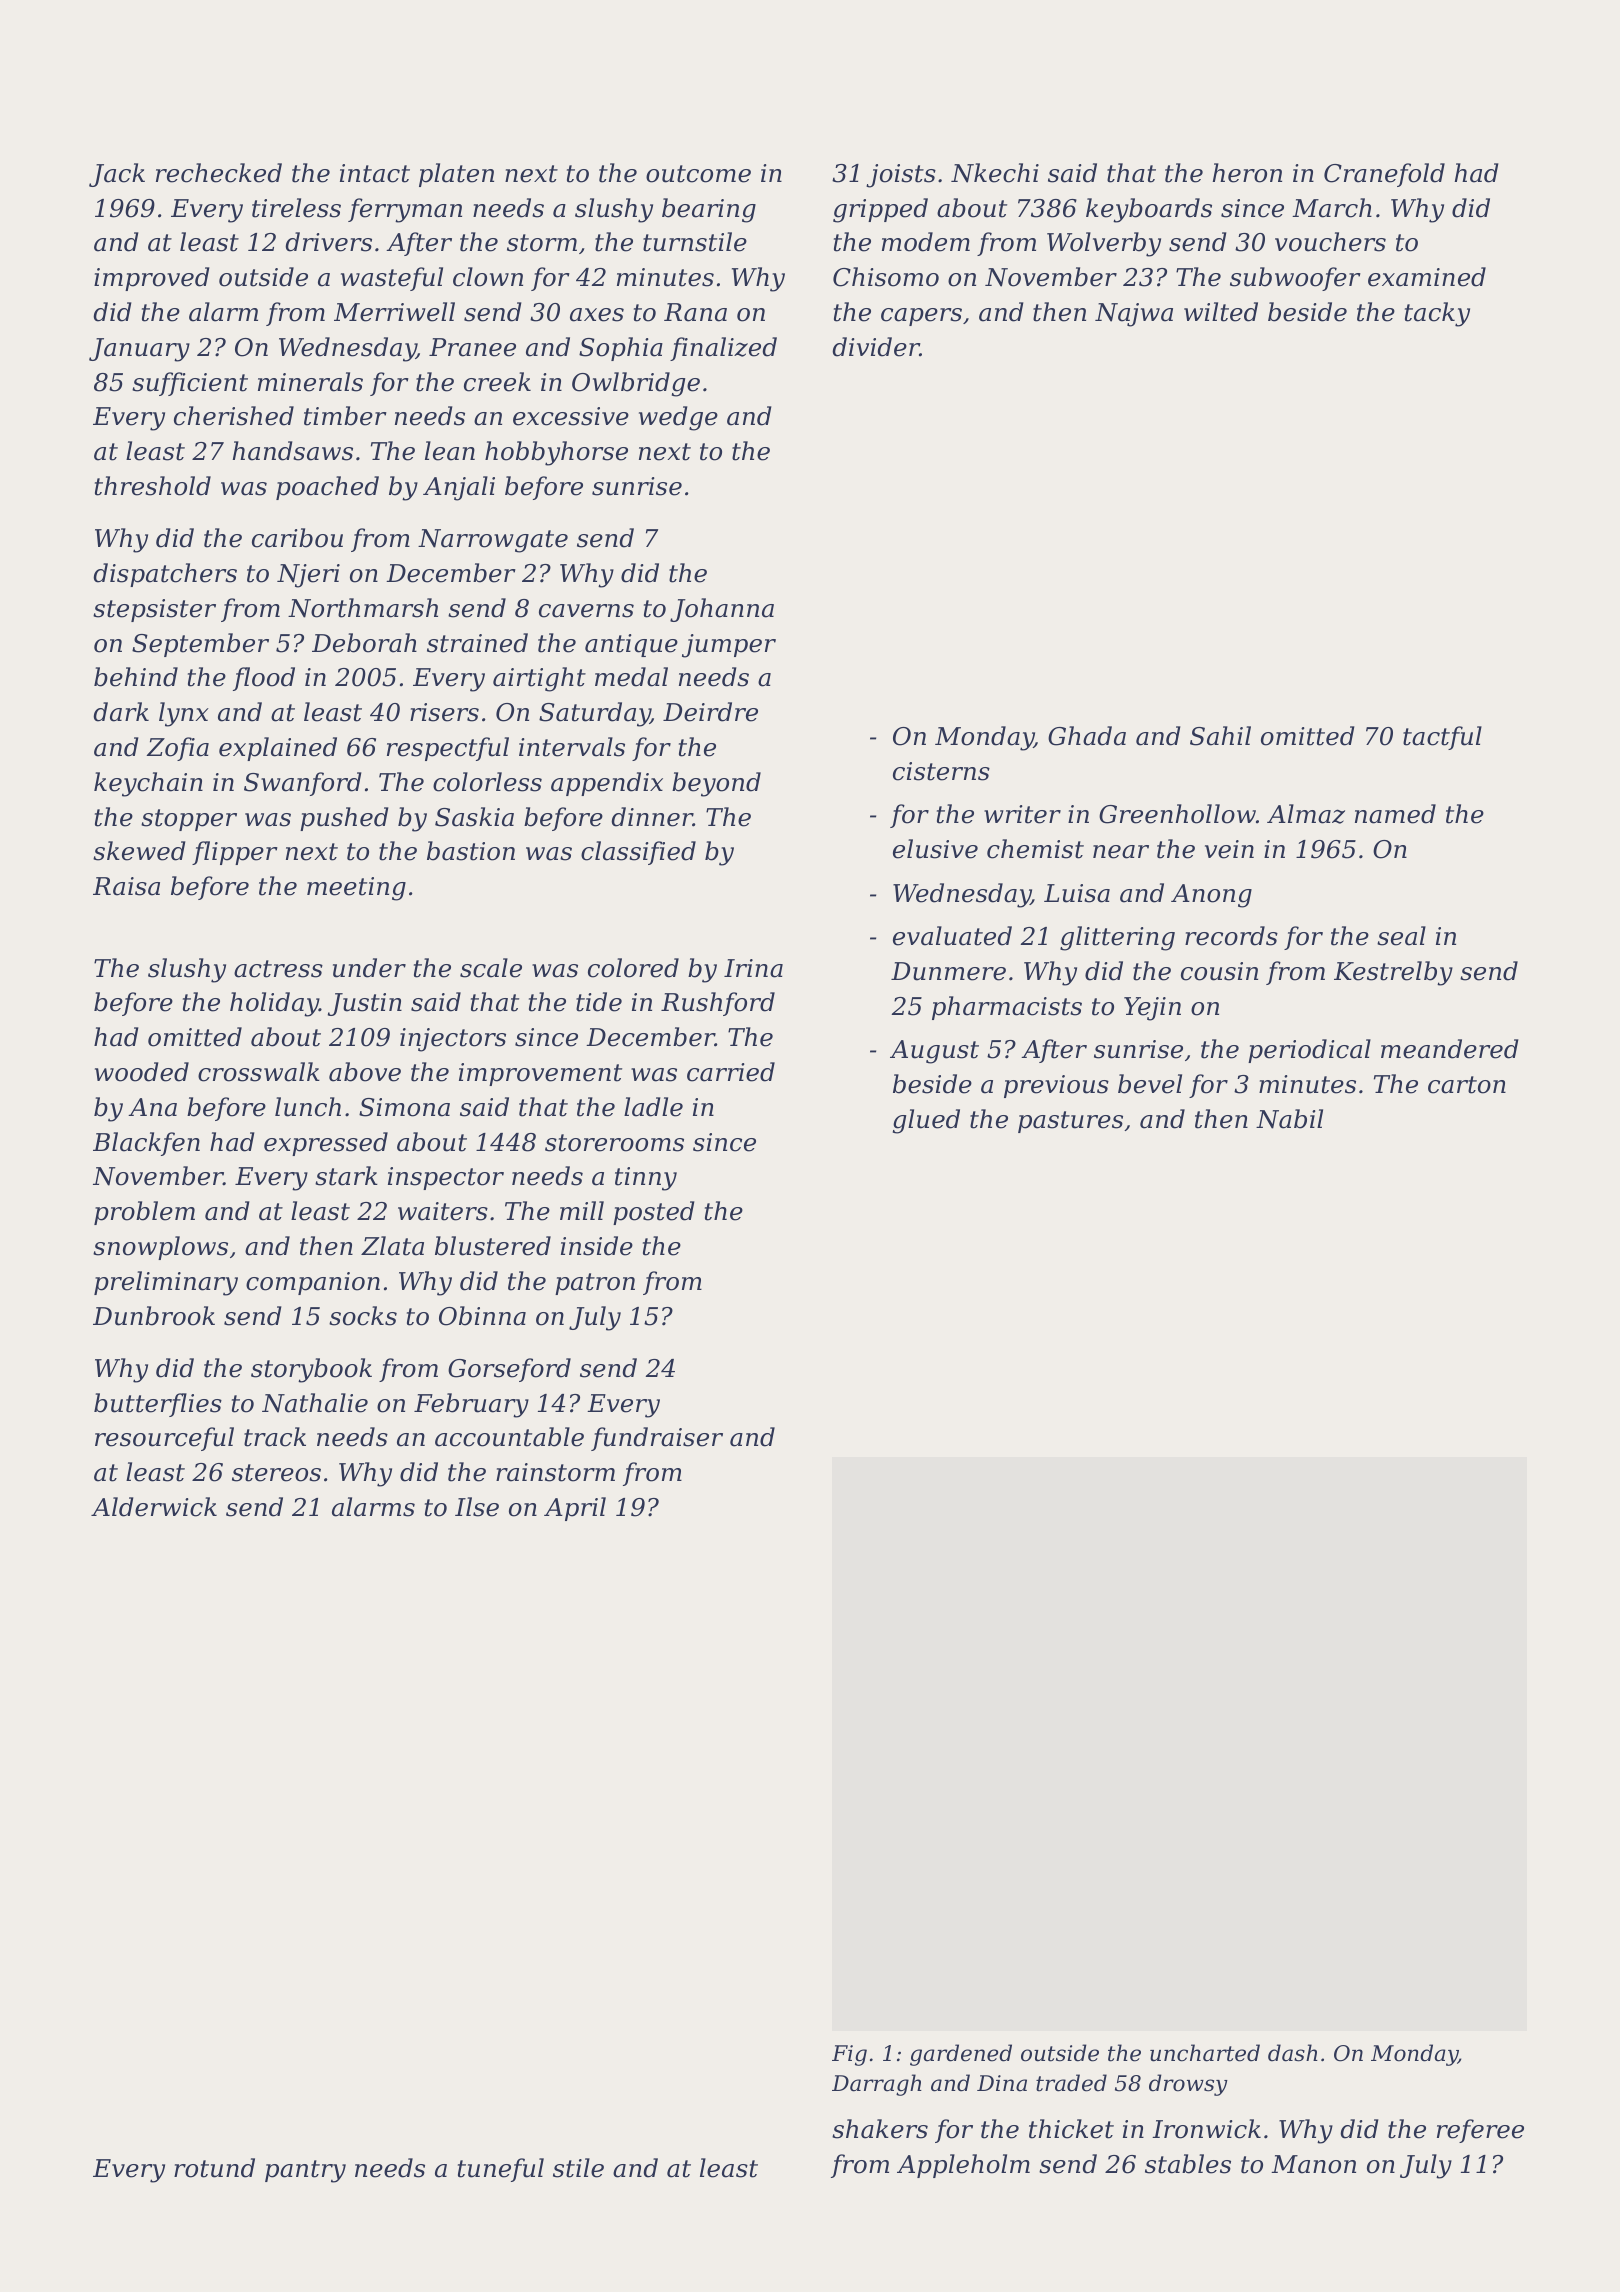 Image resolution: width=1620 pixels, height=2292 pixels. I want to click on Alderwick, so click(154, 1507).
